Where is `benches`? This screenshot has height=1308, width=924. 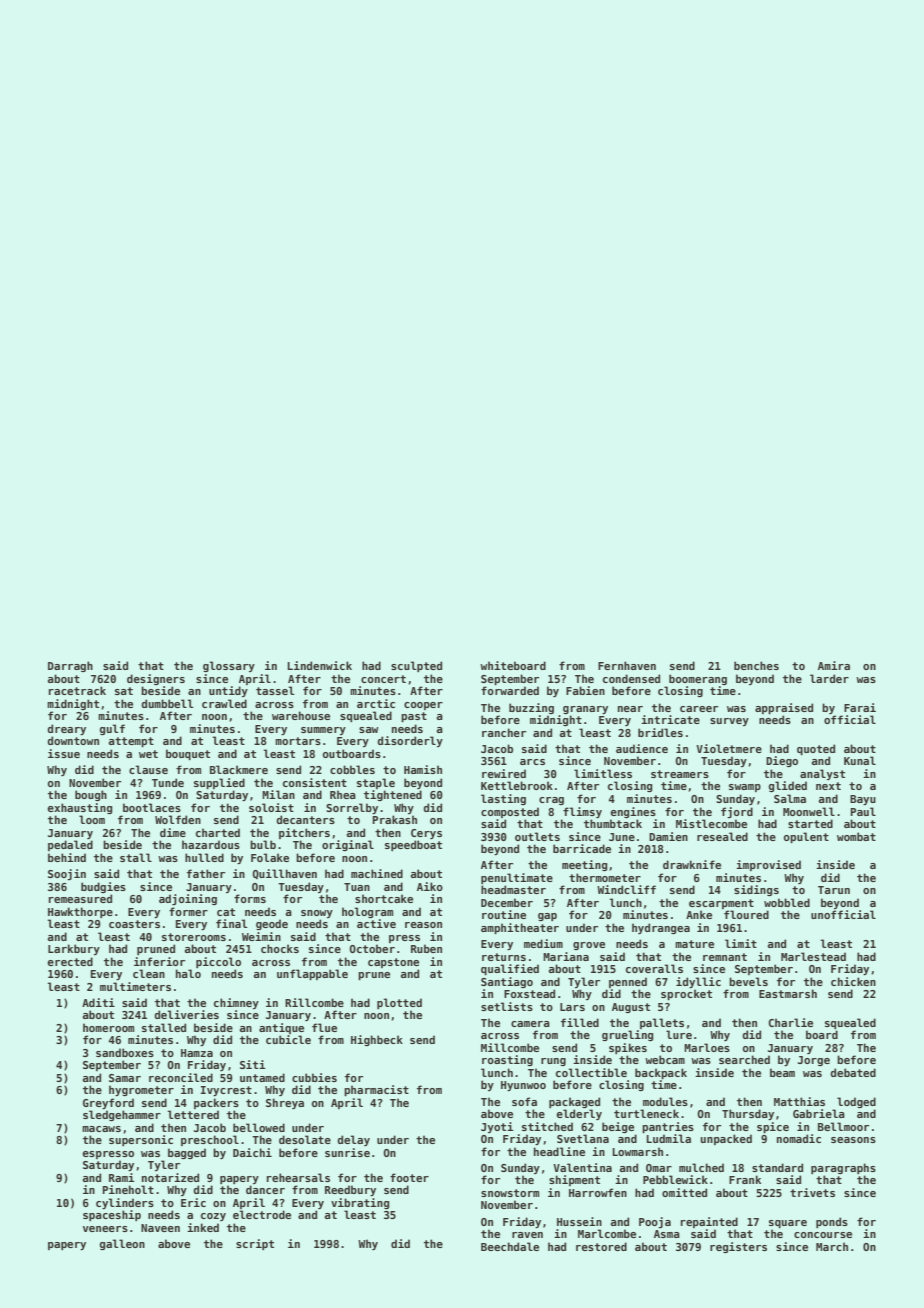
benches is located at coordinates (756, 665).
